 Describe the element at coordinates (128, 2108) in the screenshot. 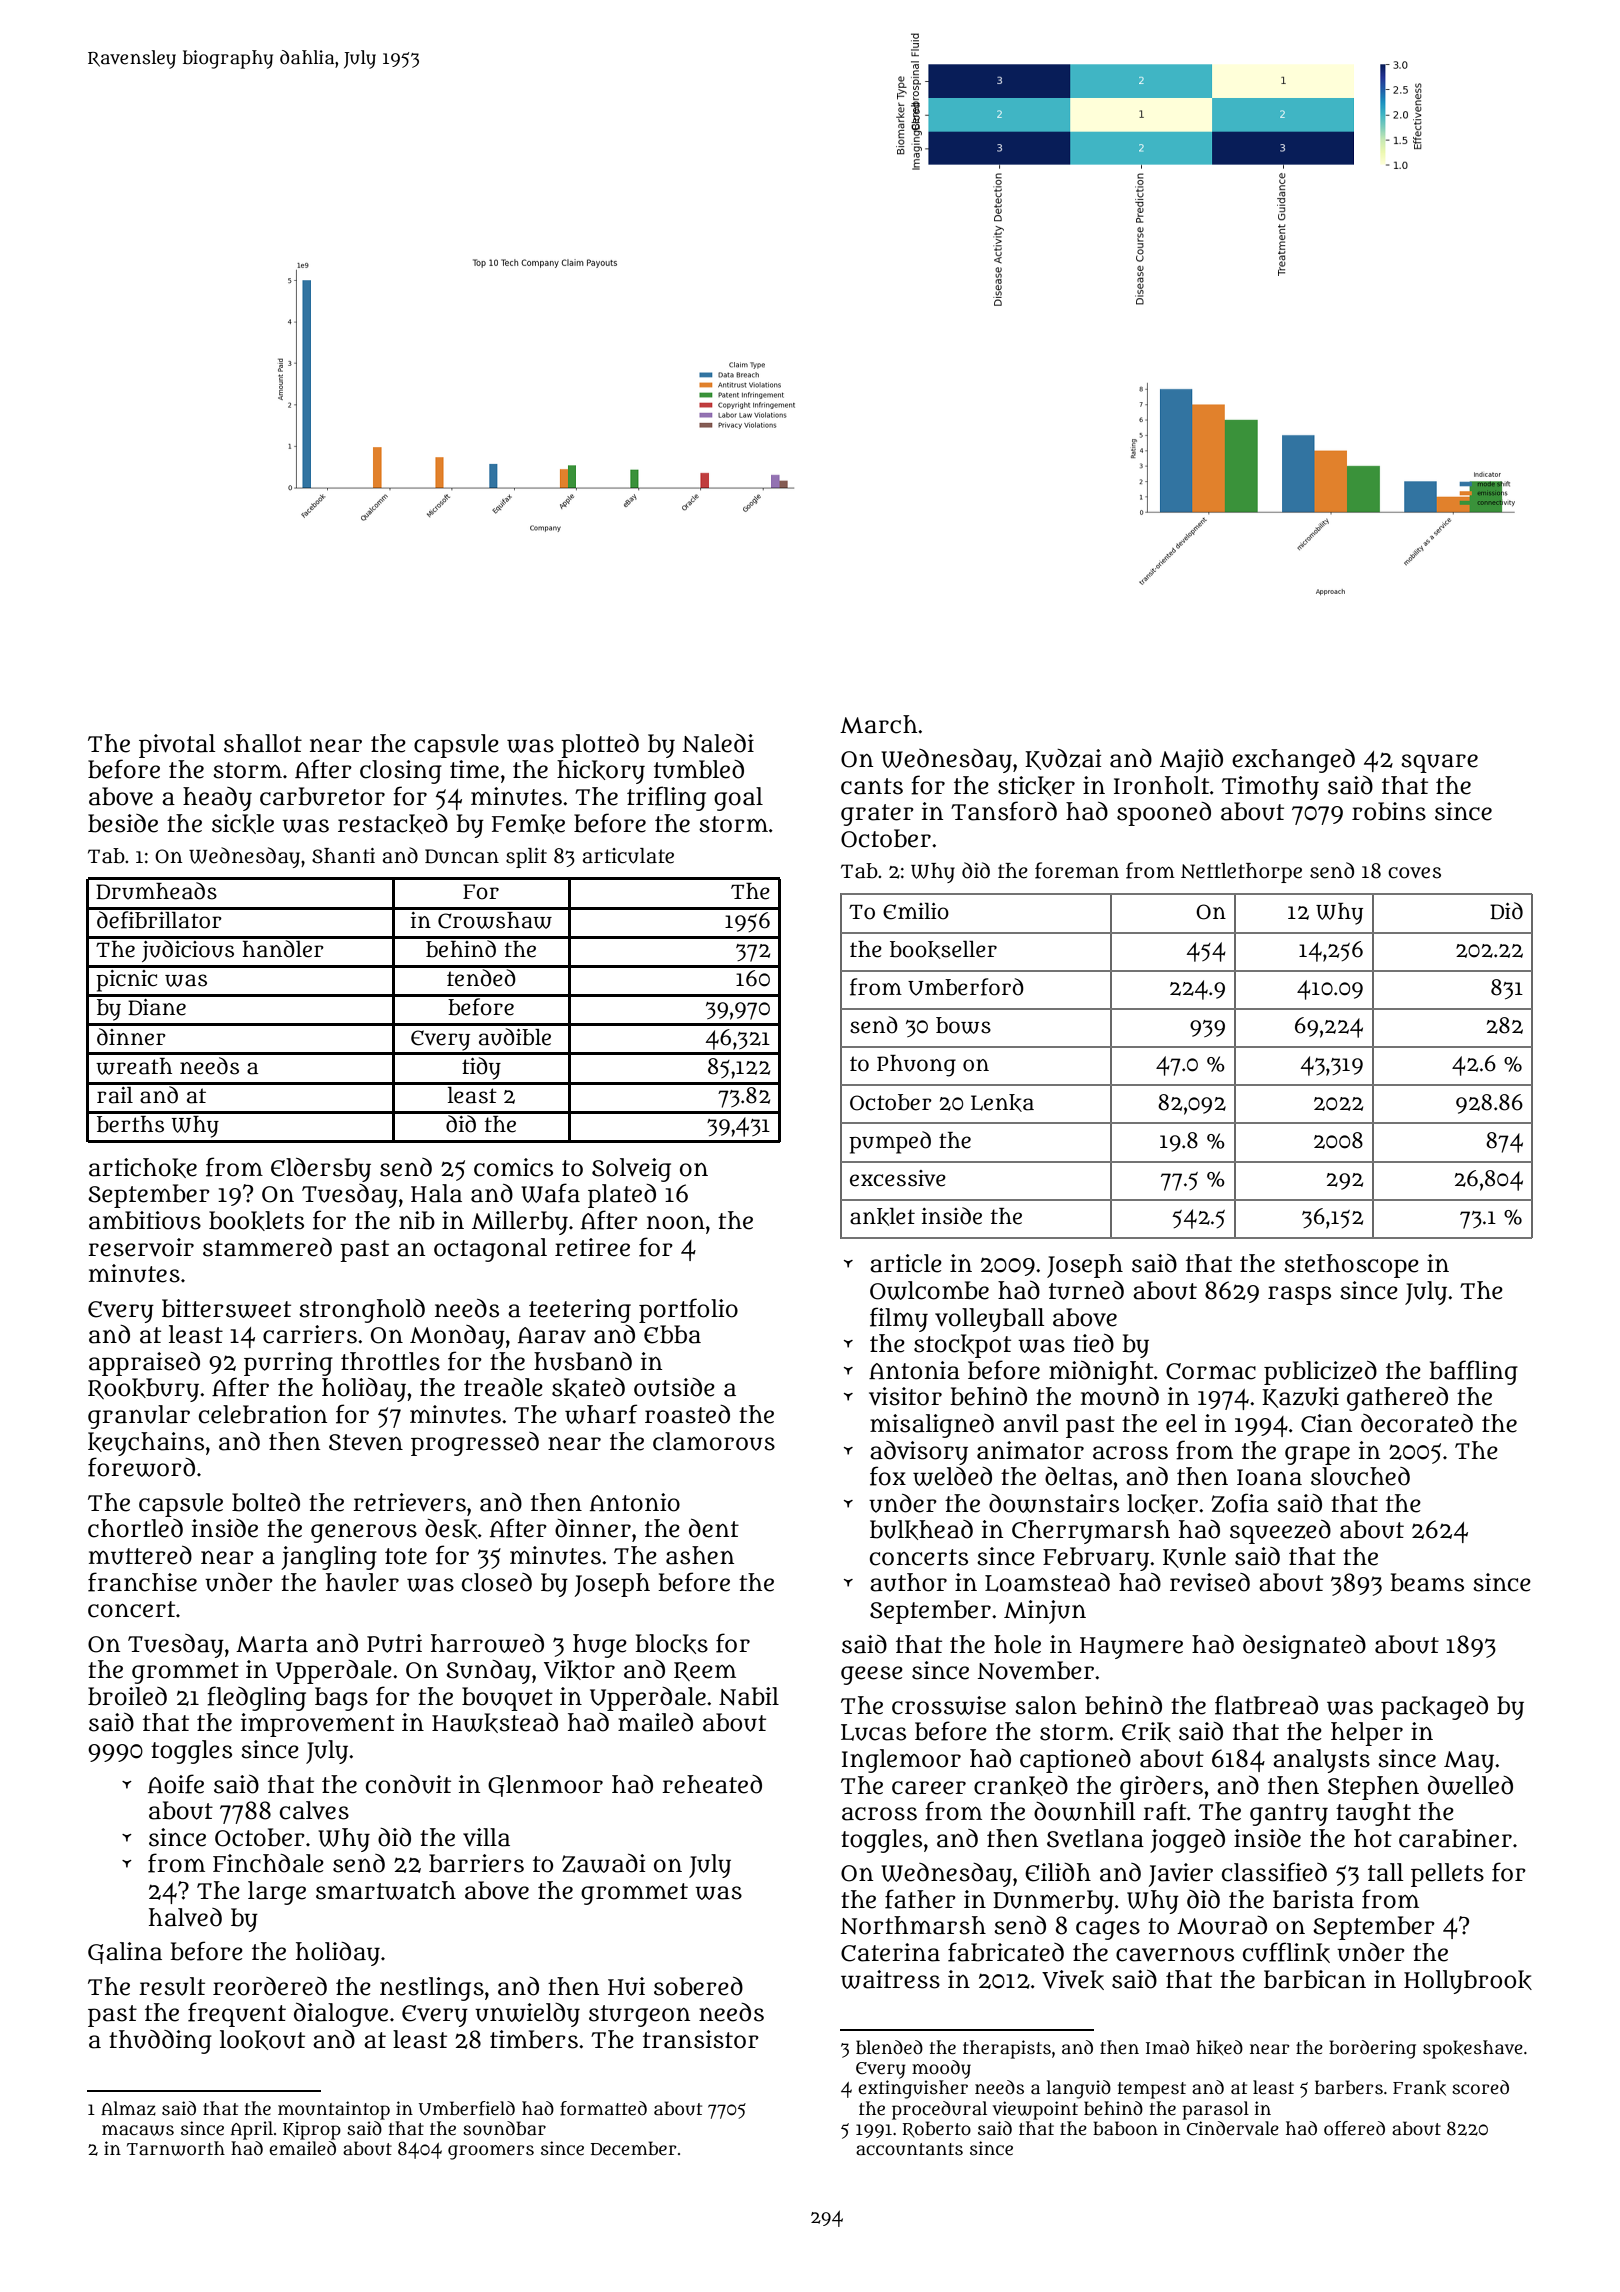

I see `Almaz` at that location.
